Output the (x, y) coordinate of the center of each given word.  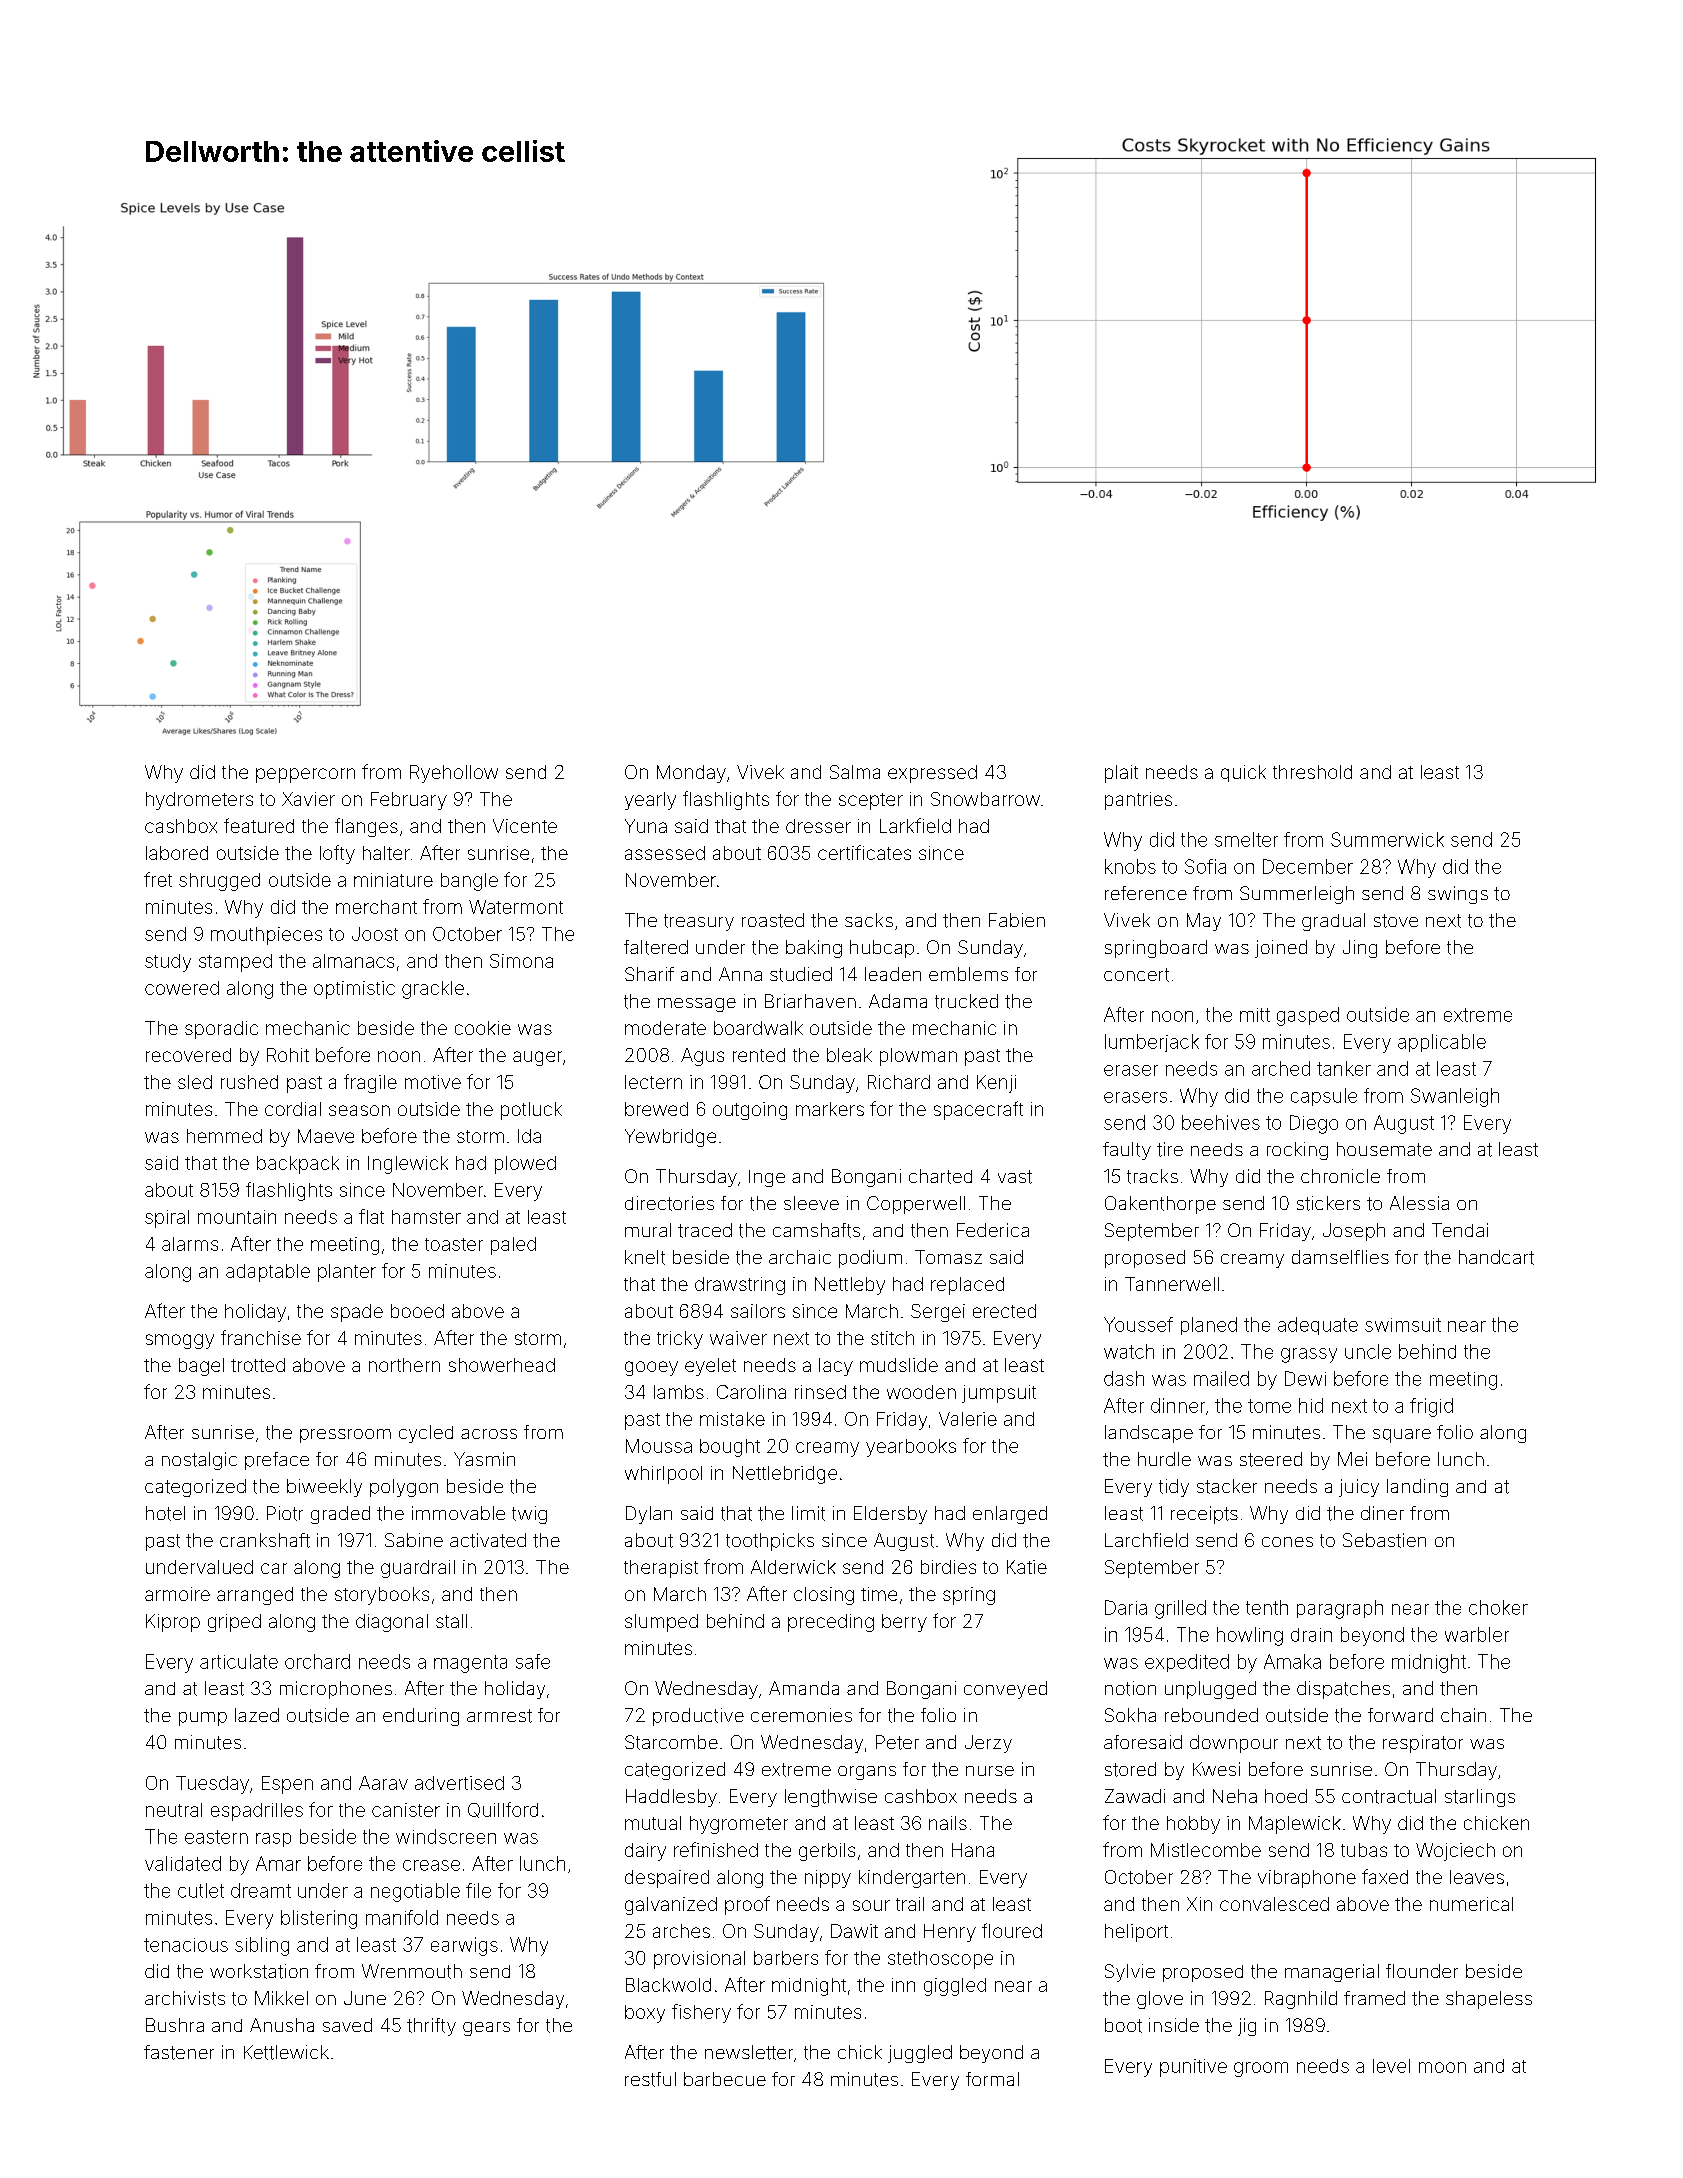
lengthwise (831, 1798)
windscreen (446, 1836)
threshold (1312, 772)
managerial (1332, 1973)
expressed (932, 774)
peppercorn (305, 775)
